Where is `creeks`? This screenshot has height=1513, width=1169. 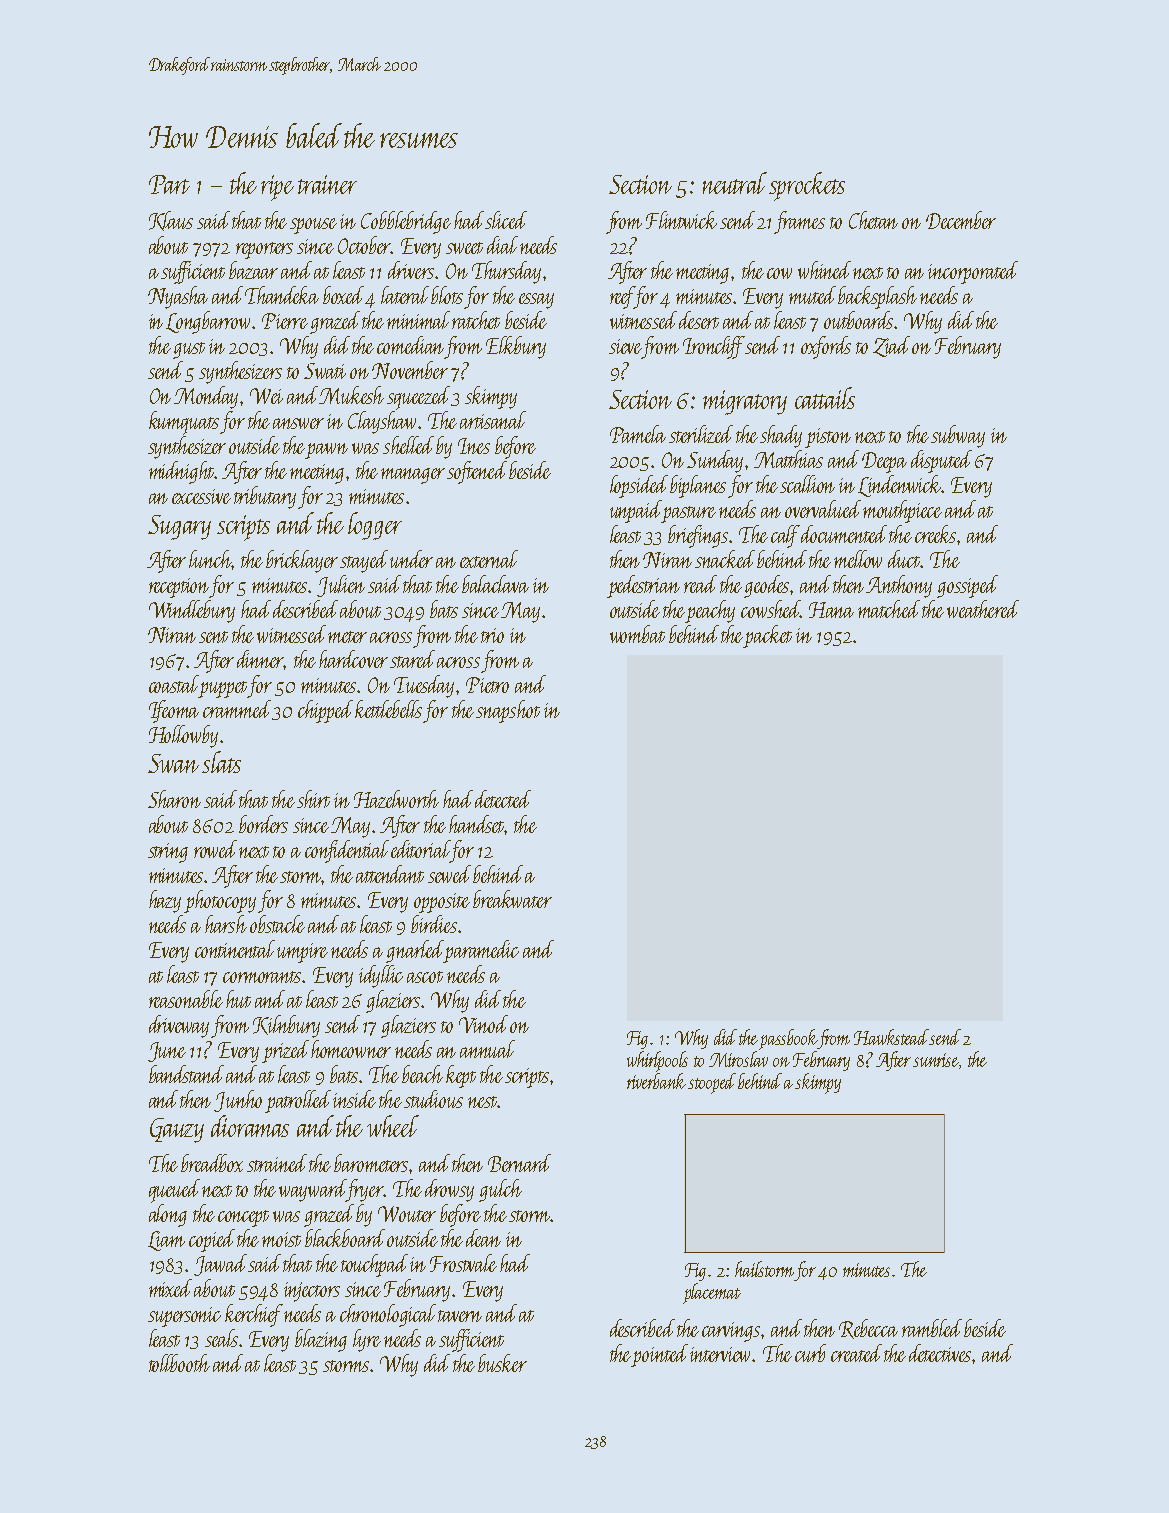
creeks is located at coordinates (935, 534).
